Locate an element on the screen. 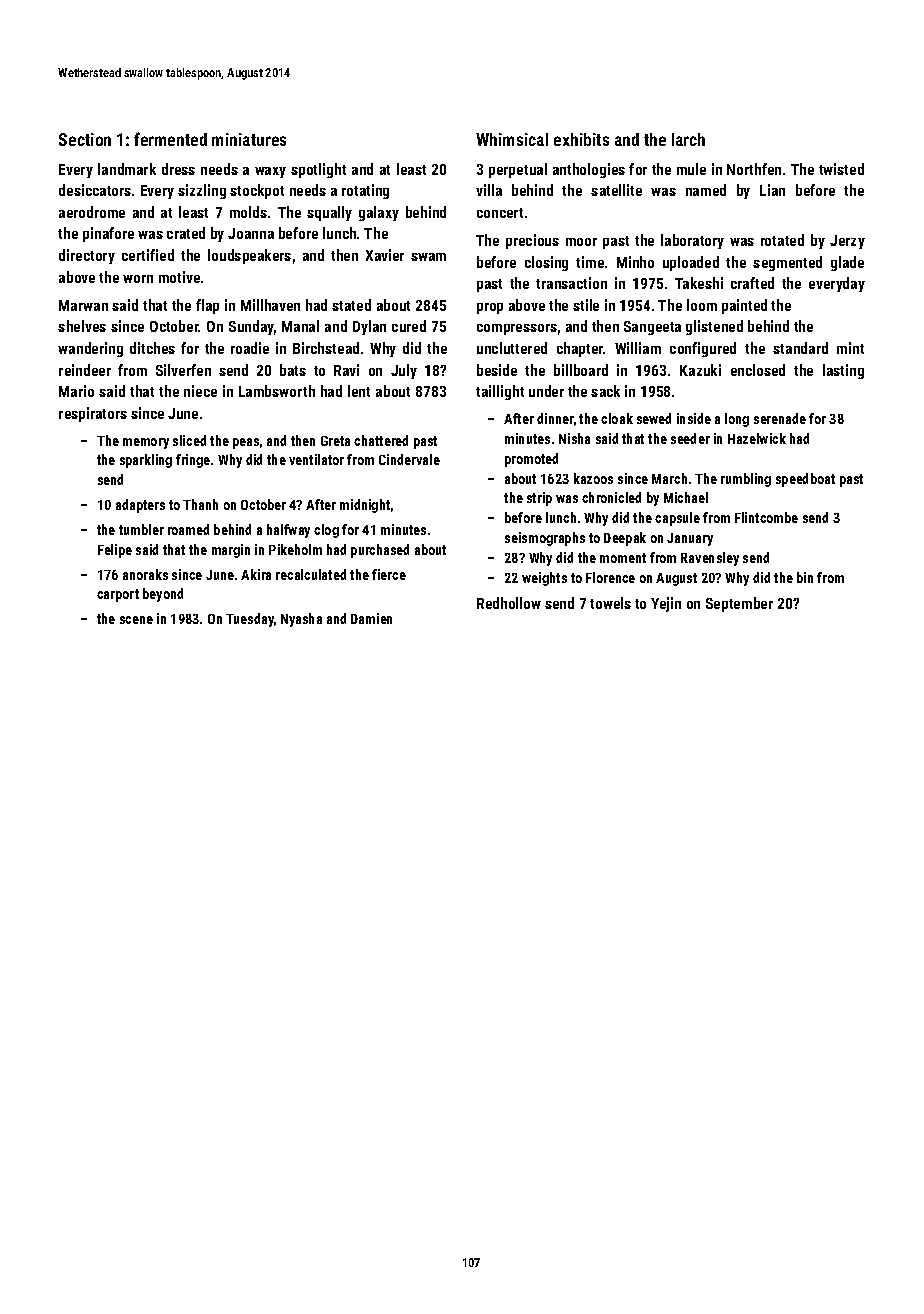 This screenshot has height=1314, width=924. Jerzy is located at coordinates (847, 242).
